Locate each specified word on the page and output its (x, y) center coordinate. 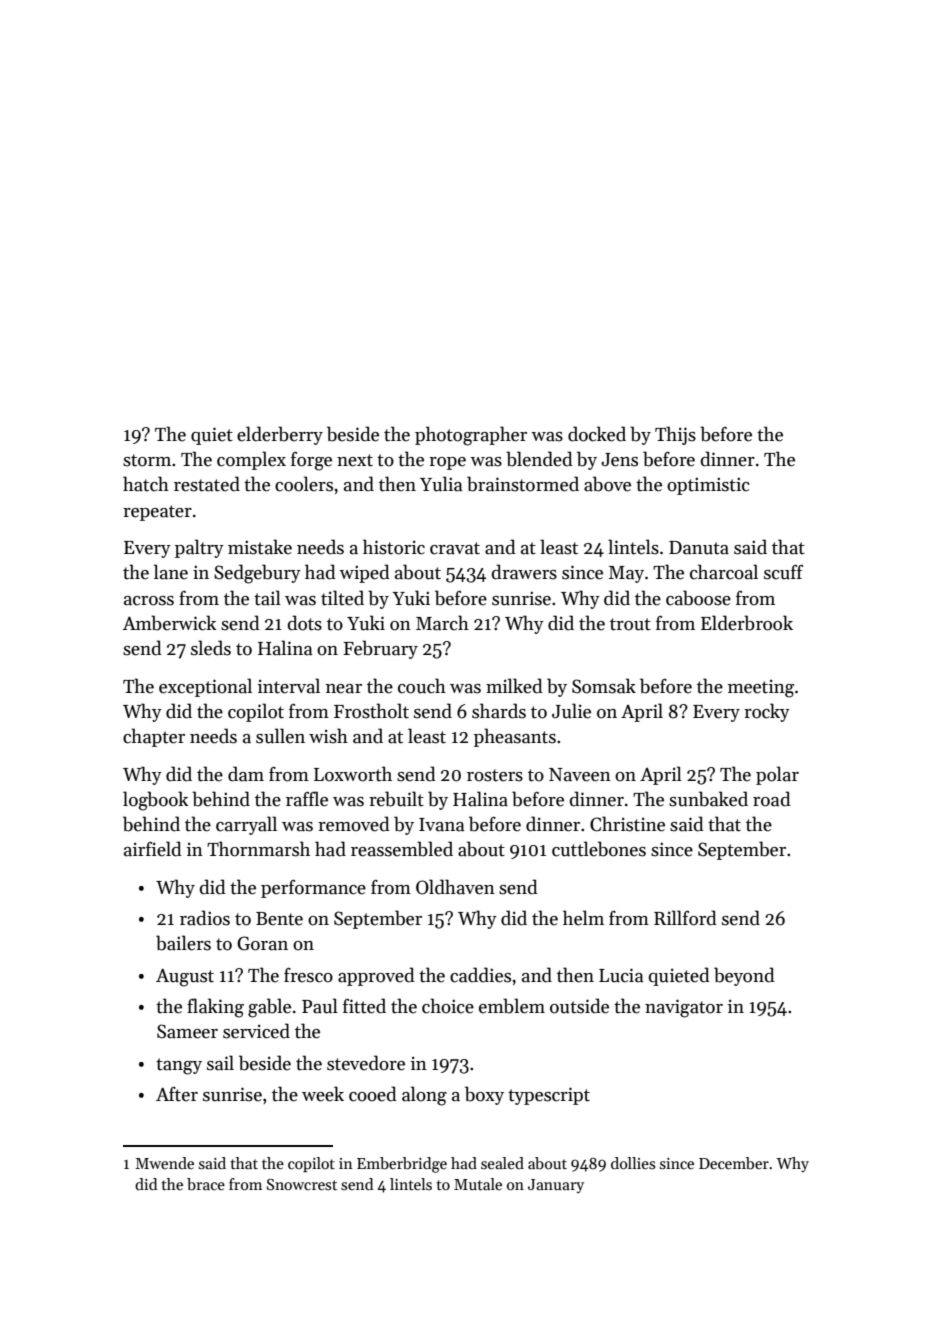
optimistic (708, 486)
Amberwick (169, 623)
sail (220, 1063)
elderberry (280, 435)
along (424, 1096)
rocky (767, 712)
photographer (471, 436)
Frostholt (371, 711)
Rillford (685, 918)
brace (206, 1184)
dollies (633, 1163)
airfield (153, 849)
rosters (495, 775)
